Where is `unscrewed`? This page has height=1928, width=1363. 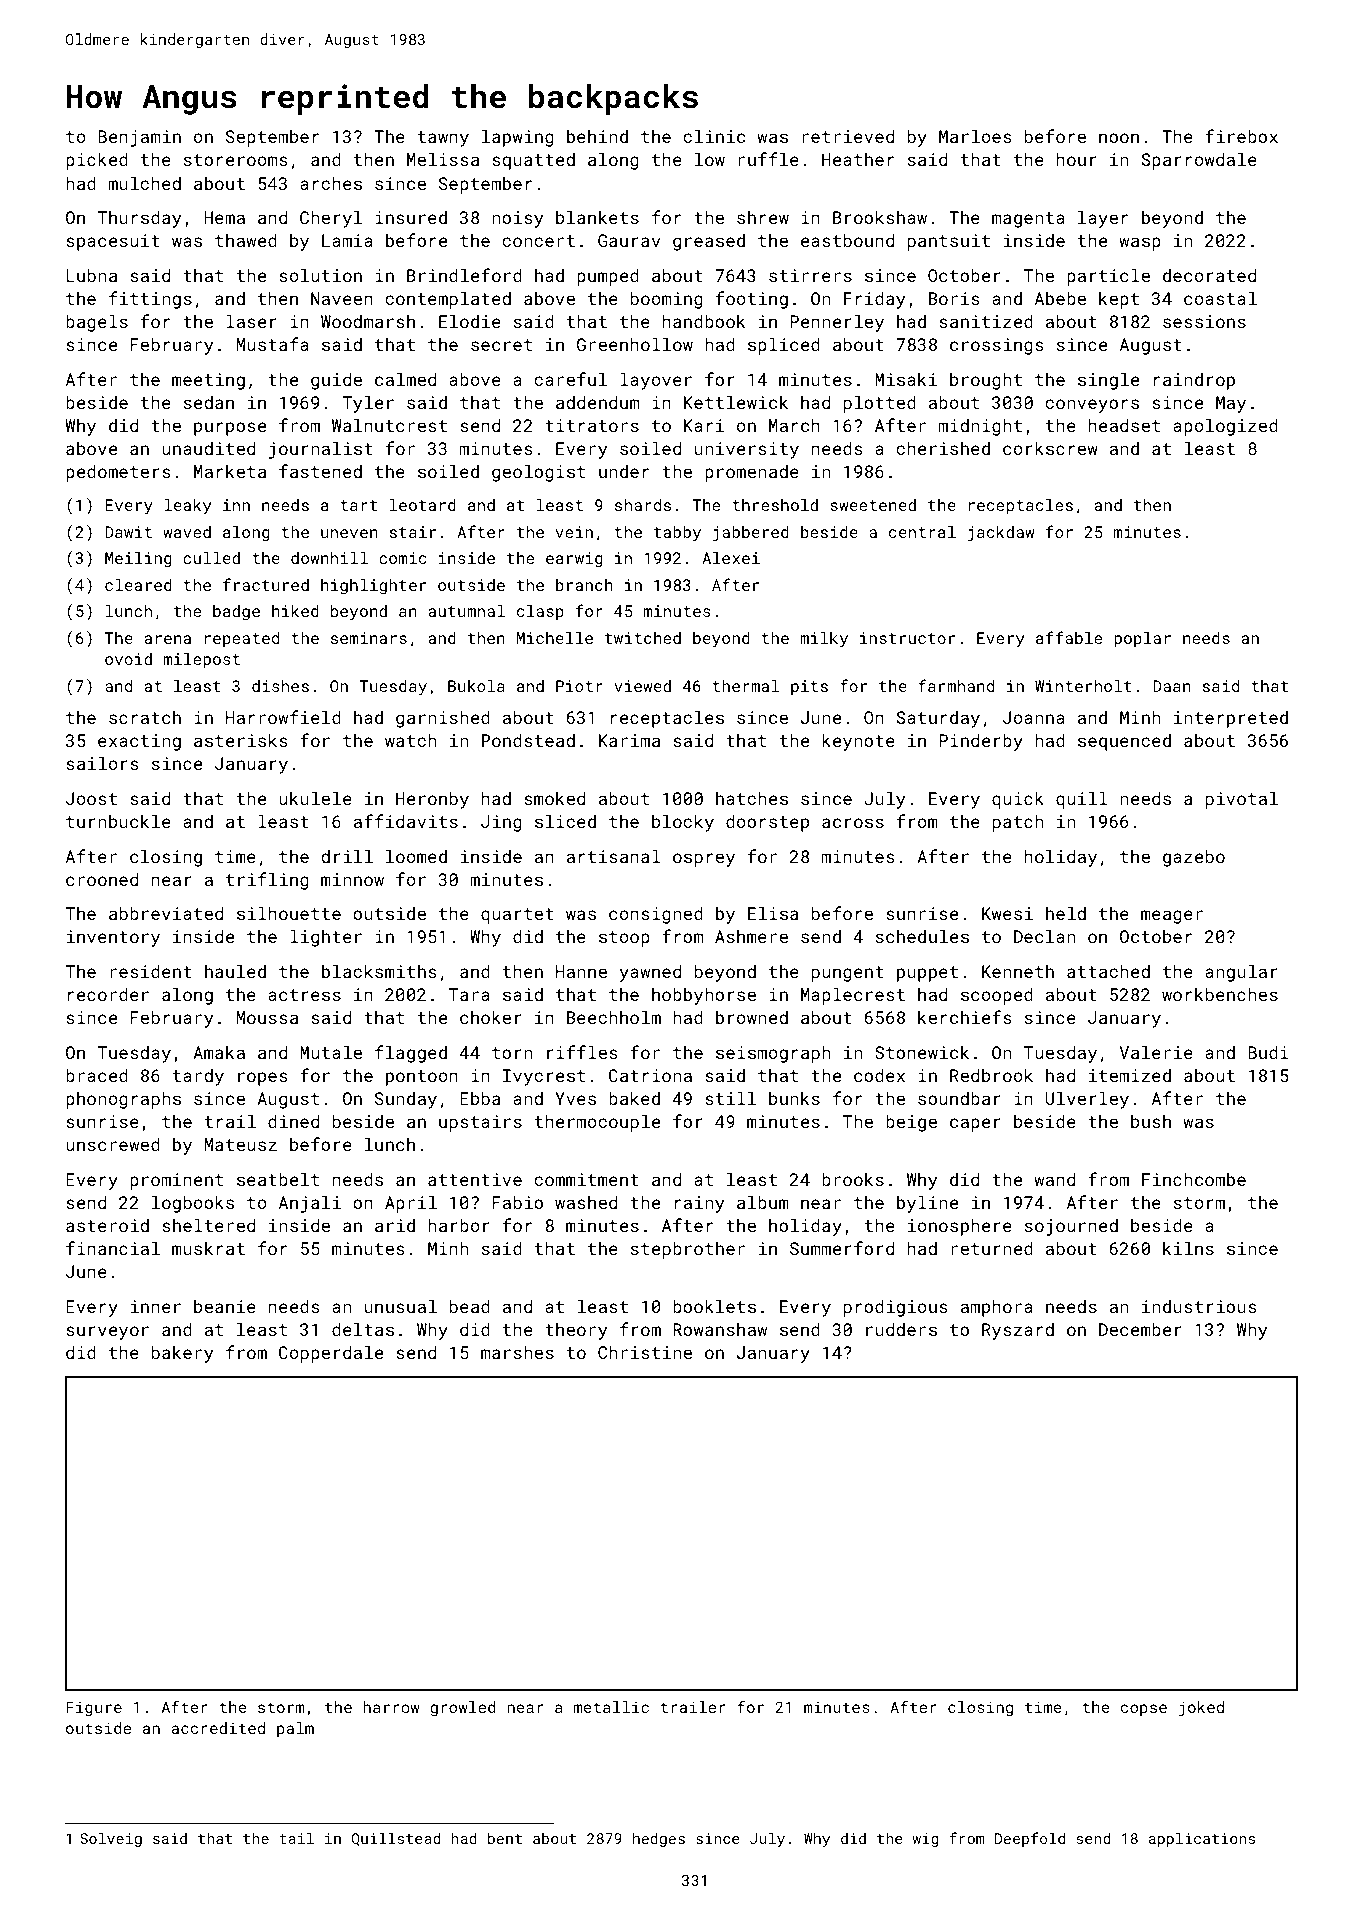 unscrewed is located at coordinates (113, 1144).
